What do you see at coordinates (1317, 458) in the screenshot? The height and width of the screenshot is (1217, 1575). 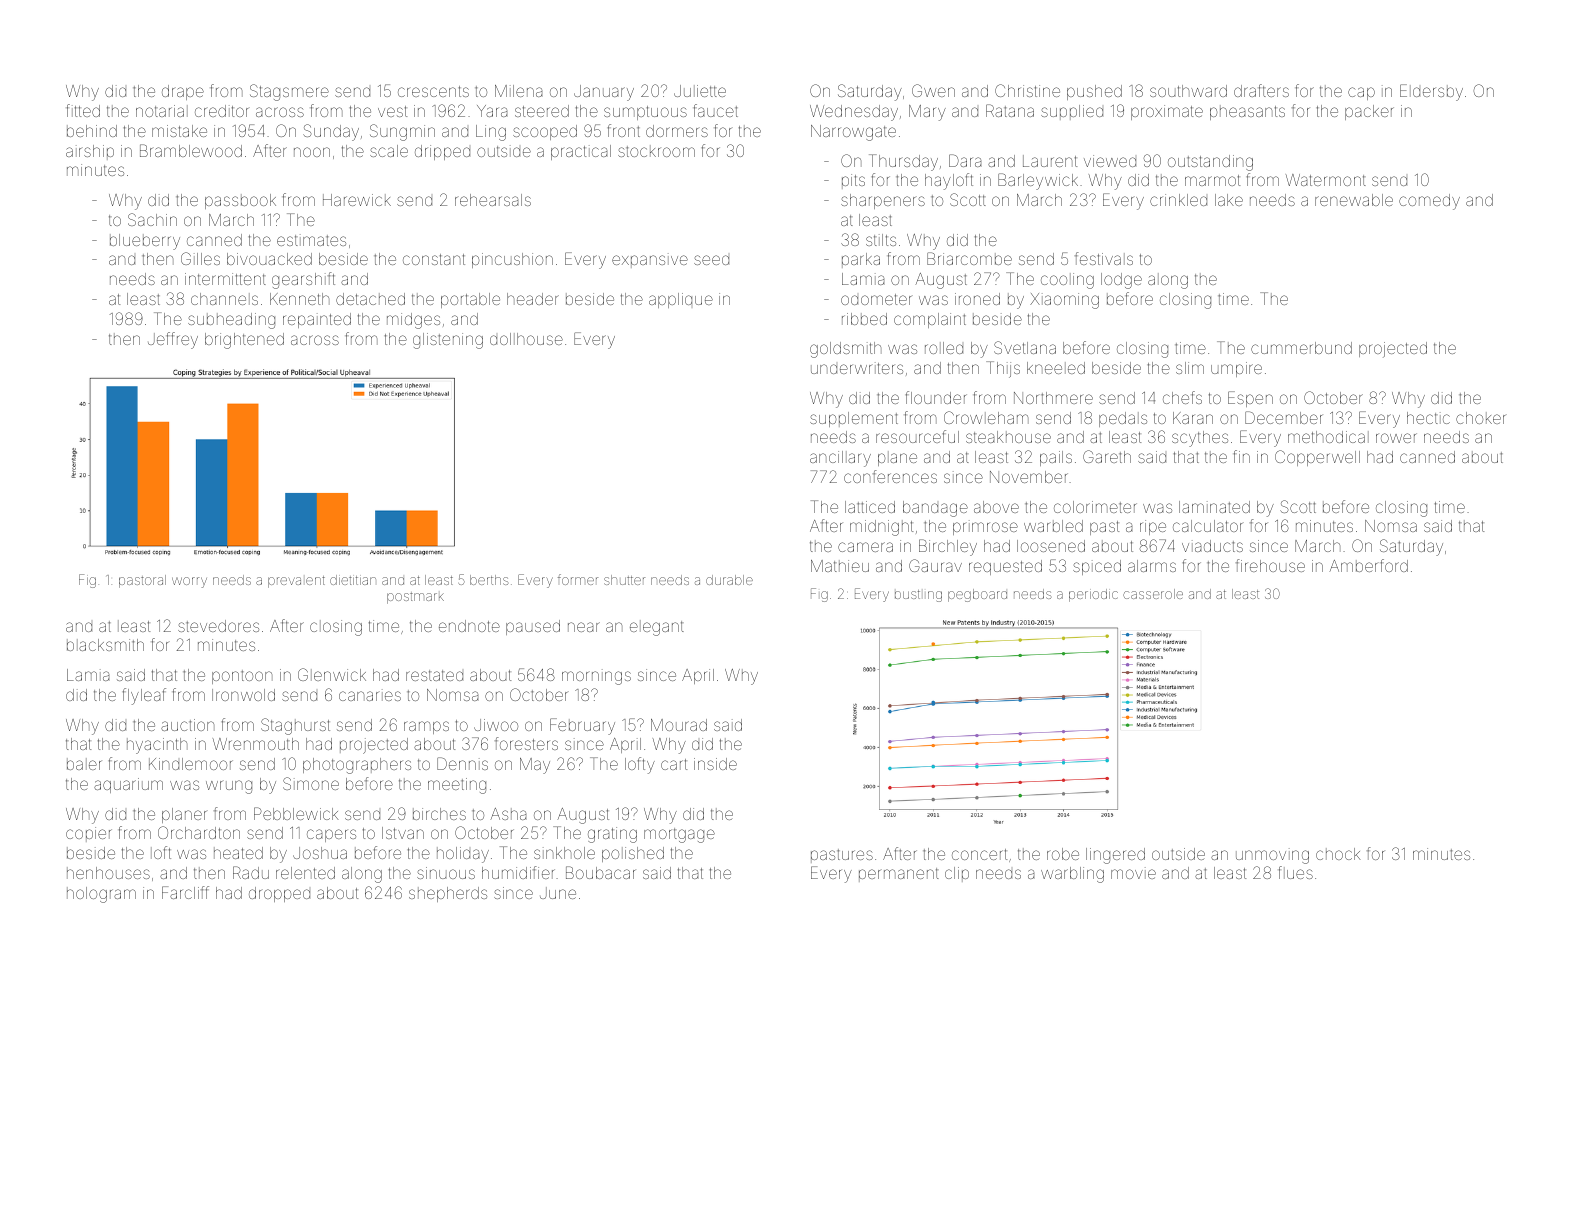 I see `Copperwell` at bounding box center [1317, 458].
